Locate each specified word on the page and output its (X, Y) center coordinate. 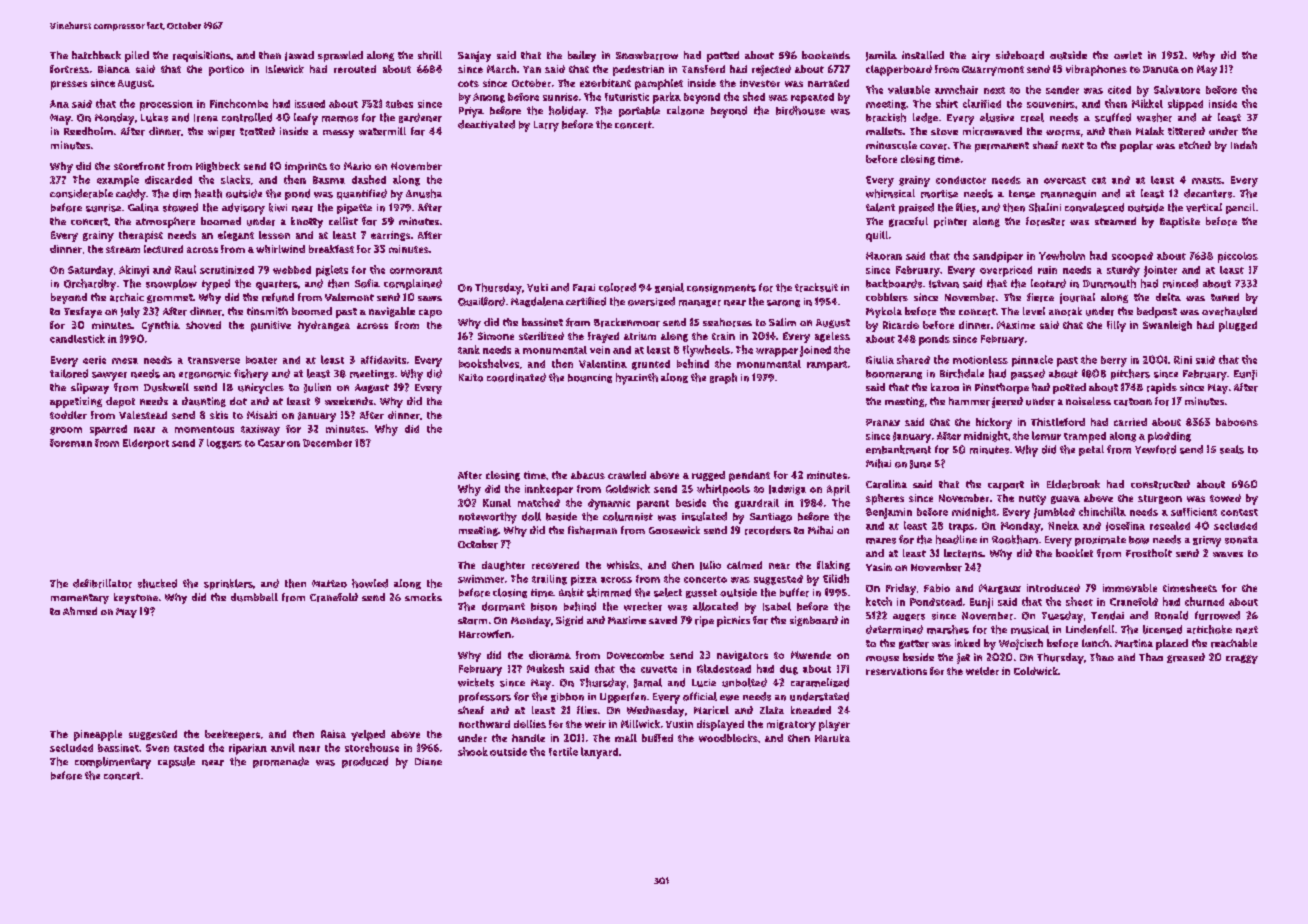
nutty (1032, 500)
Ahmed (80, 611)
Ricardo (901, 325)
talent (880, 207)
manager (700, 303)
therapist (141, 236)
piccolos (1238, 257)
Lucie (704, 683)
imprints (306, 167)
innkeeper (549, 490)
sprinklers (228, 584)
